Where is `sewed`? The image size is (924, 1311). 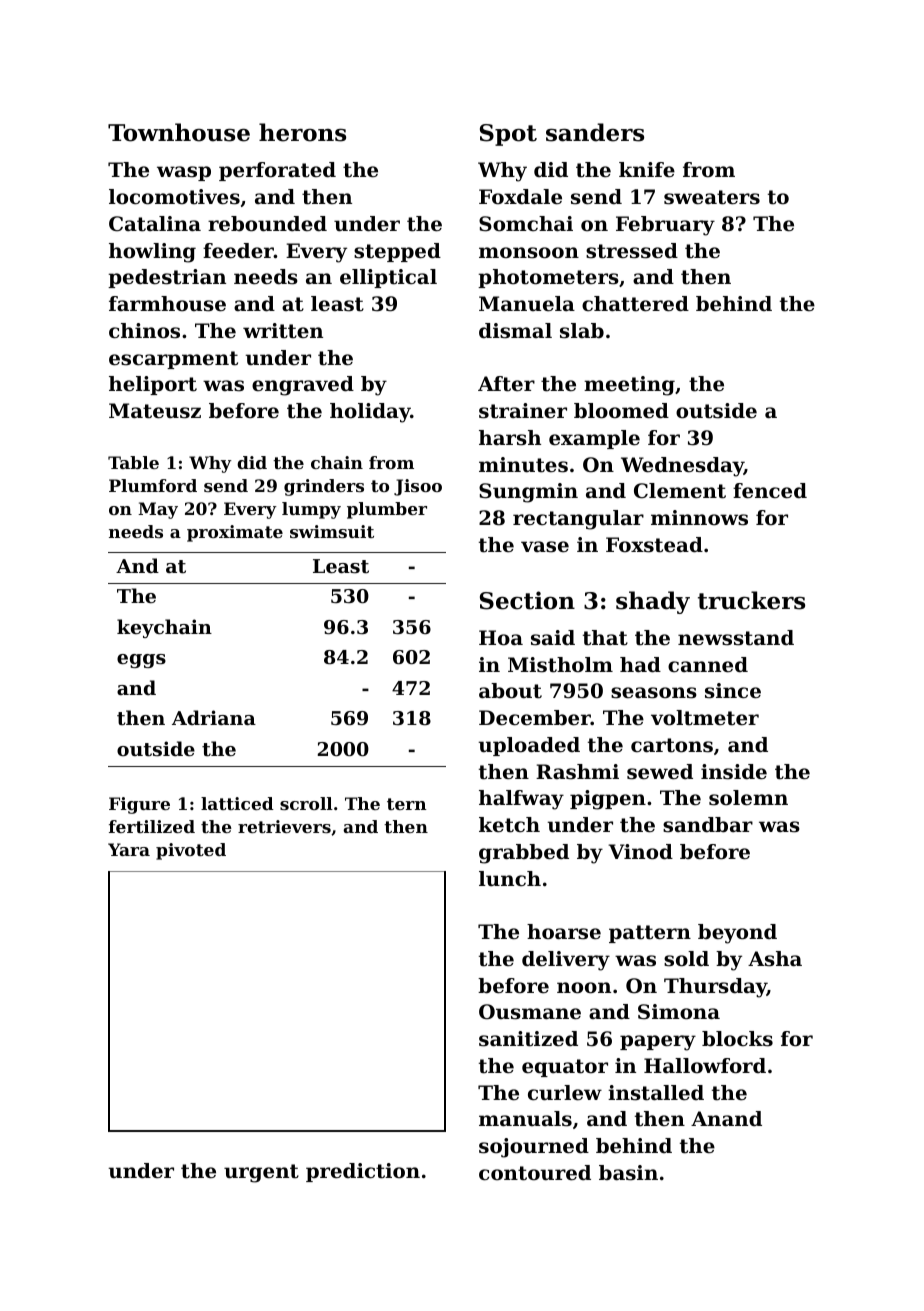 sewed is located at coordinates (660, 772).
